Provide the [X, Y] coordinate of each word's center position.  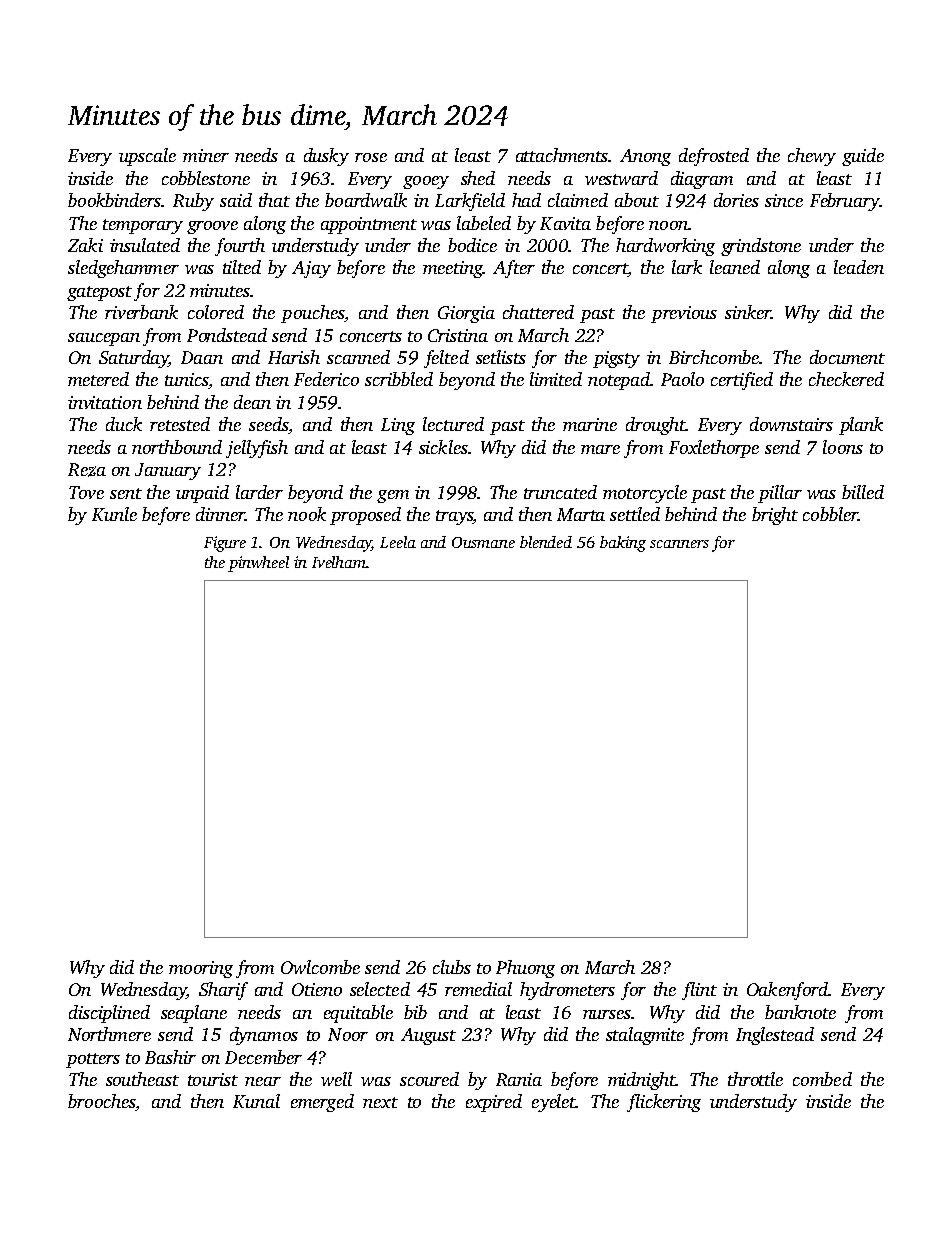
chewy [812, 157]
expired [494, 1103]
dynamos [264, 1036]
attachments [562, 155]
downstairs [791, 424]
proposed [365, 516]
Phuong [525, 969]
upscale [147, 157]
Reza [87, 470]
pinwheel [258, 564]
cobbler [830, 514]
